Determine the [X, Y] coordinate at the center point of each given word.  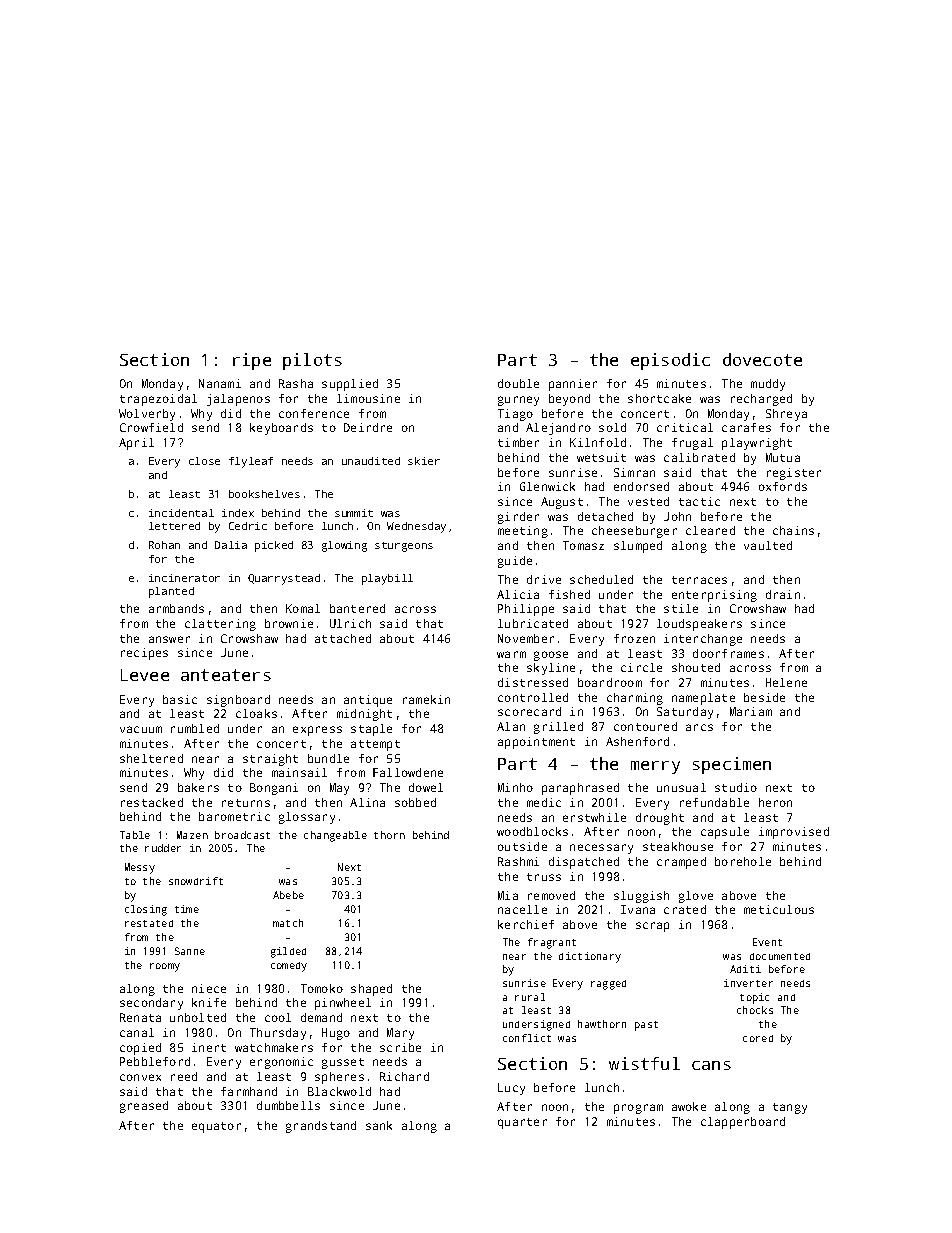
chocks [755, 1010]
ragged [608, 985]
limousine [368, 398]
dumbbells [288, 1105]
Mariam [751, 711]
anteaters [226, 675]
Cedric [248, 526]
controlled [533, 697]
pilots [312, 361]
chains [793, 530]
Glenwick [547, 486]
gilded [288, 952]
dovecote [762, 359]
